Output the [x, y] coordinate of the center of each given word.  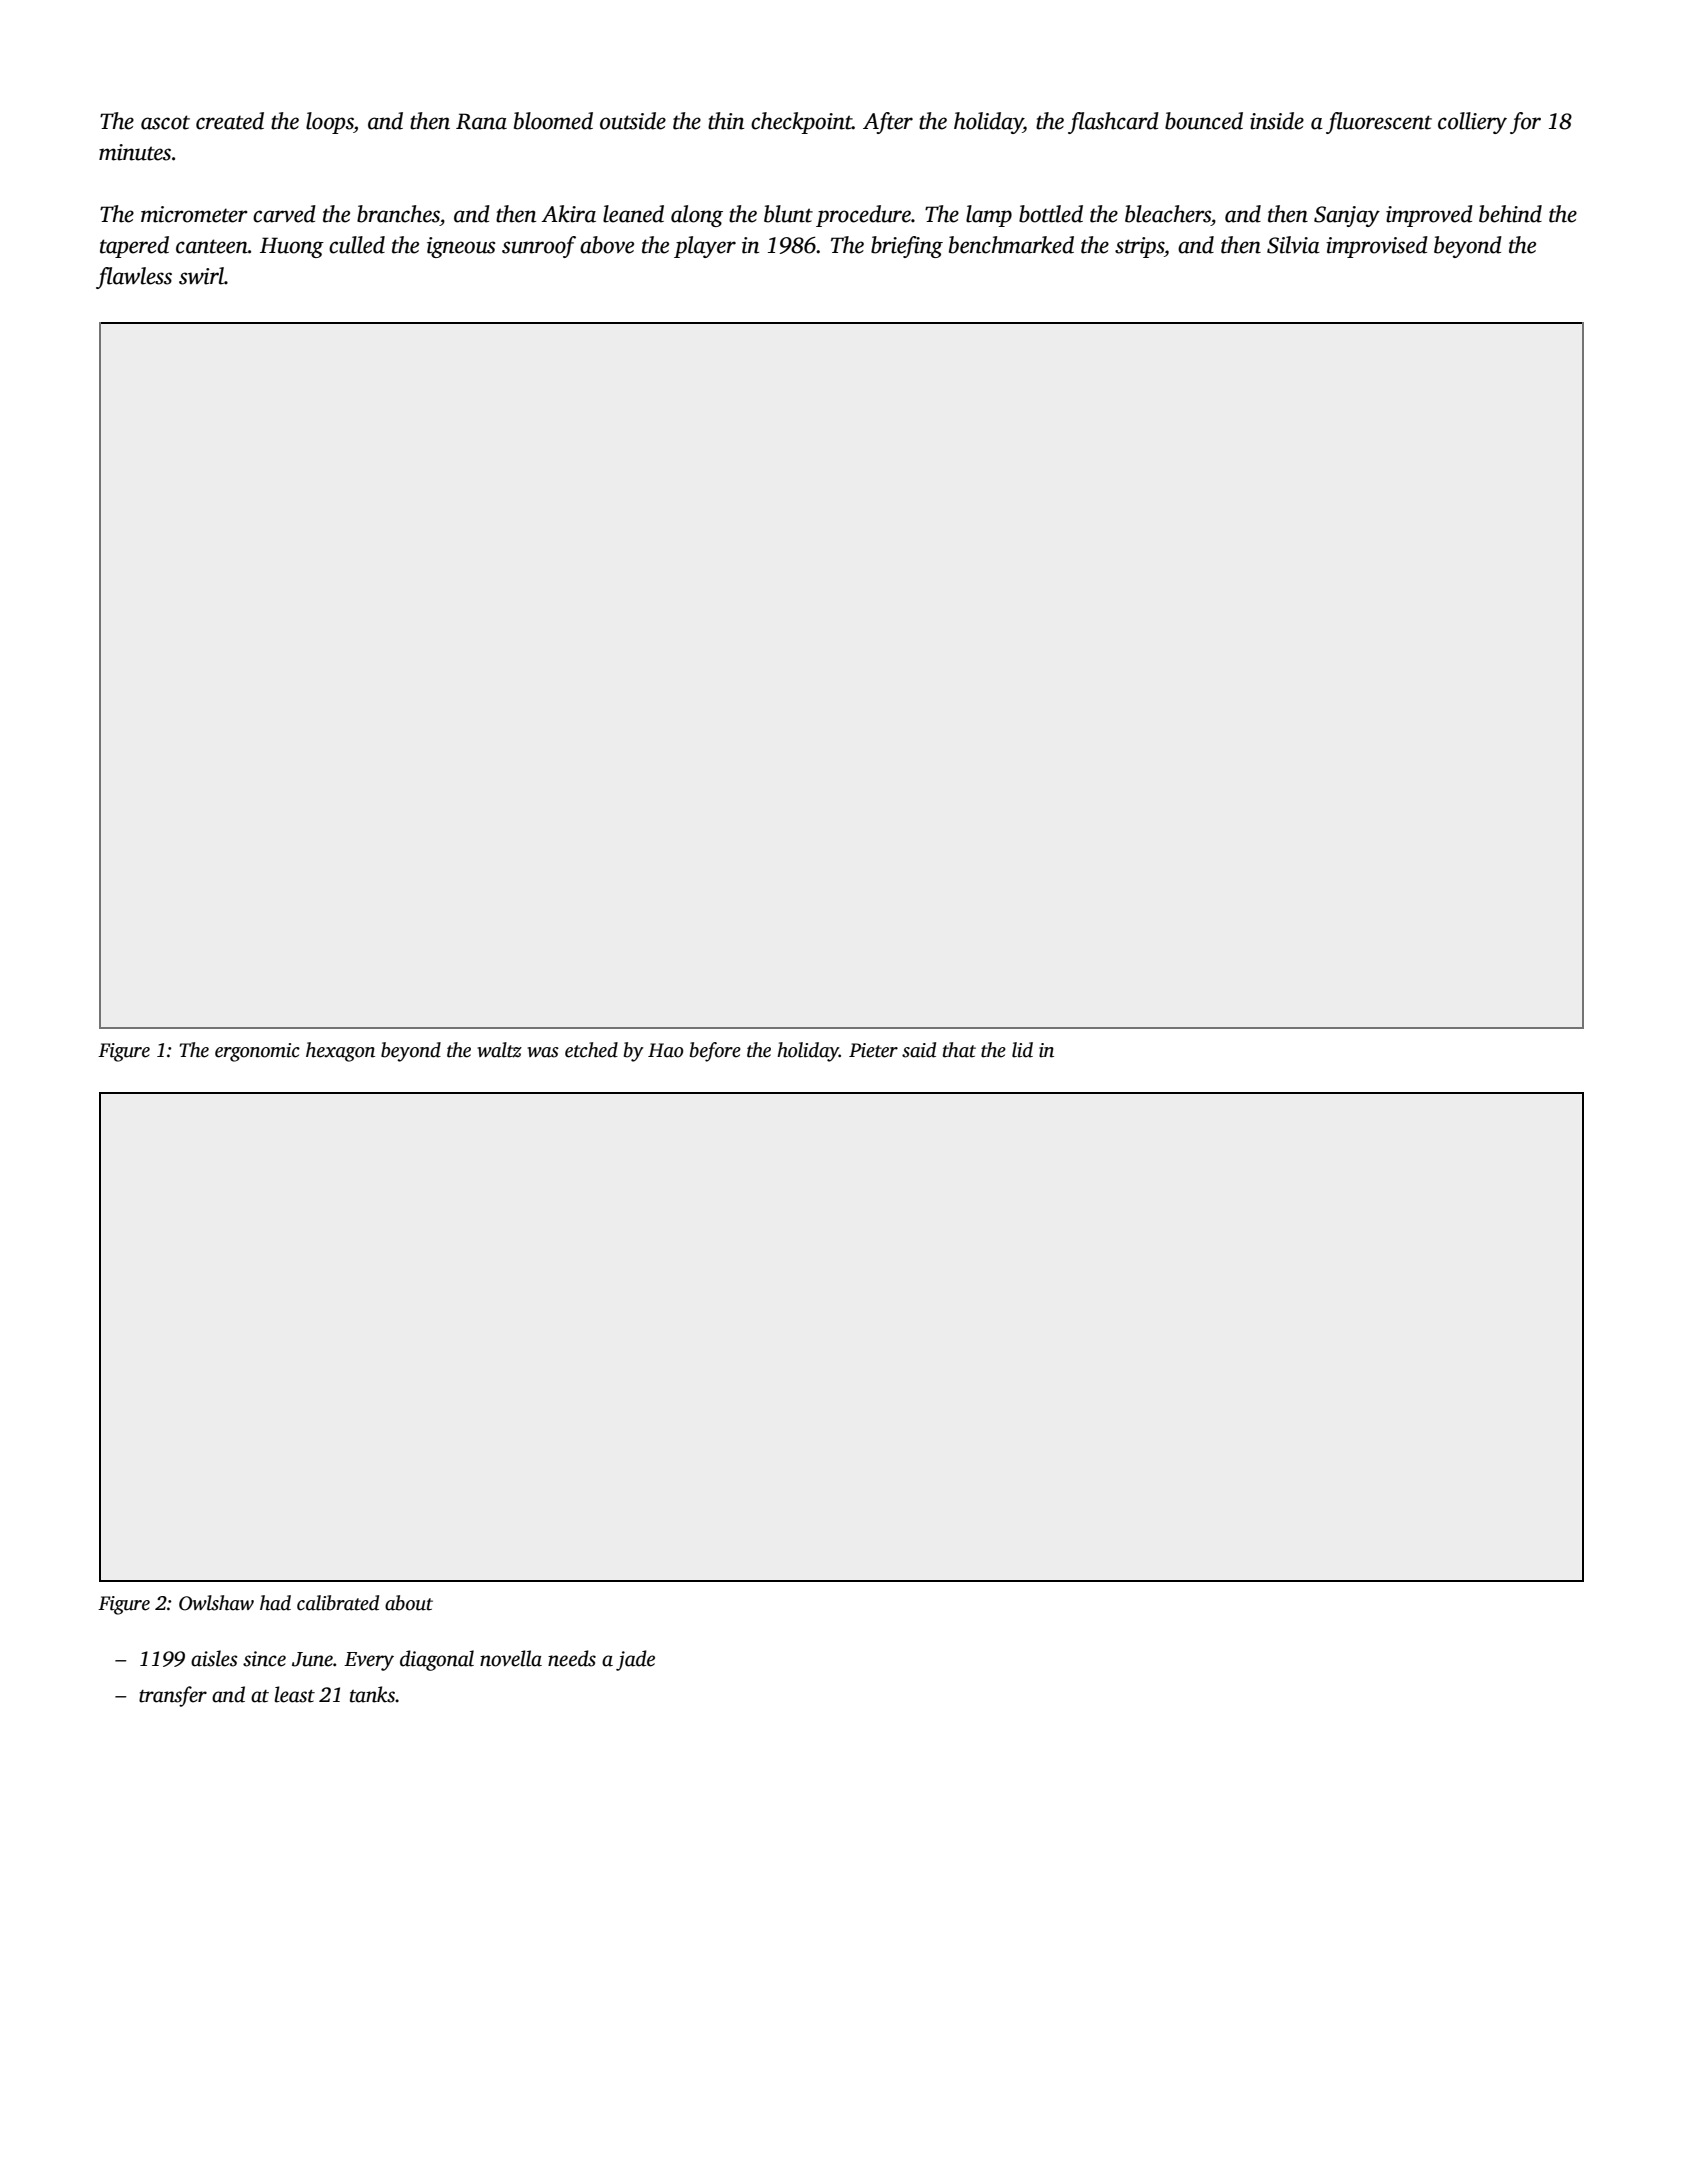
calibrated [338, 1603]
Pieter [873, 1050]
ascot [165, 122]
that [959, 1050]
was [543, 1052]
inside [1277, 121]
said [919, 1050]
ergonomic [257, 1052]
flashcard [1113, 123]
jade [635, 1660]
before [715, 1052]
